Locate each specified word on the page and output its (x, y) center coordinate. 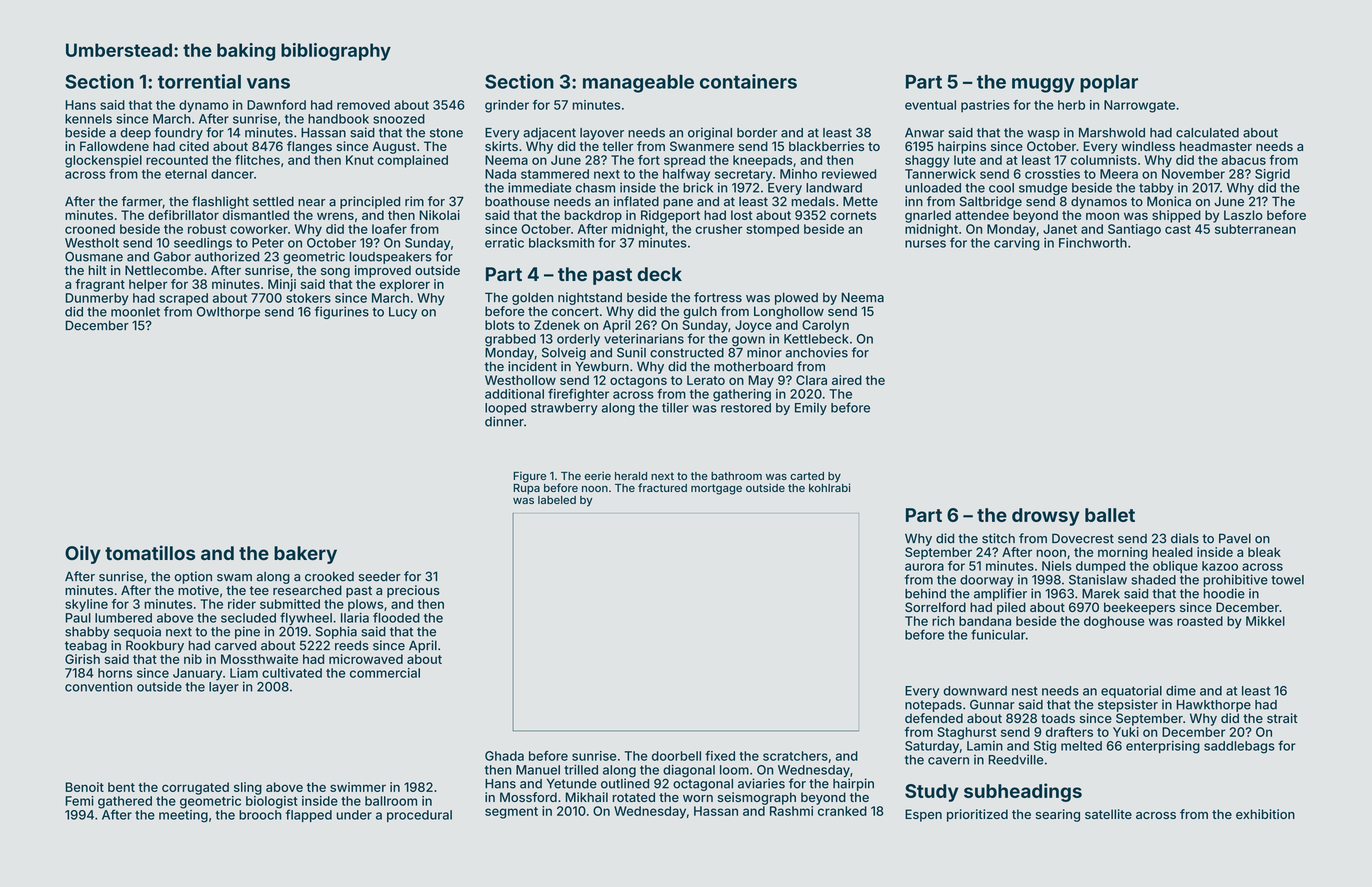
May (761, 381)
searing (1058, 815)
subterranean (1255, 229)
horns (115, 673)
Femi (79, 801)
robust (207, 229)
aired (847, 380)
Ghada (504, 756)
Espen (923, 815)
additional (514, 394)
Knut (360, 160)
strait (1282, 718)
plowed (796, 298)
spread (684, 161)
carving (1016, 244)
